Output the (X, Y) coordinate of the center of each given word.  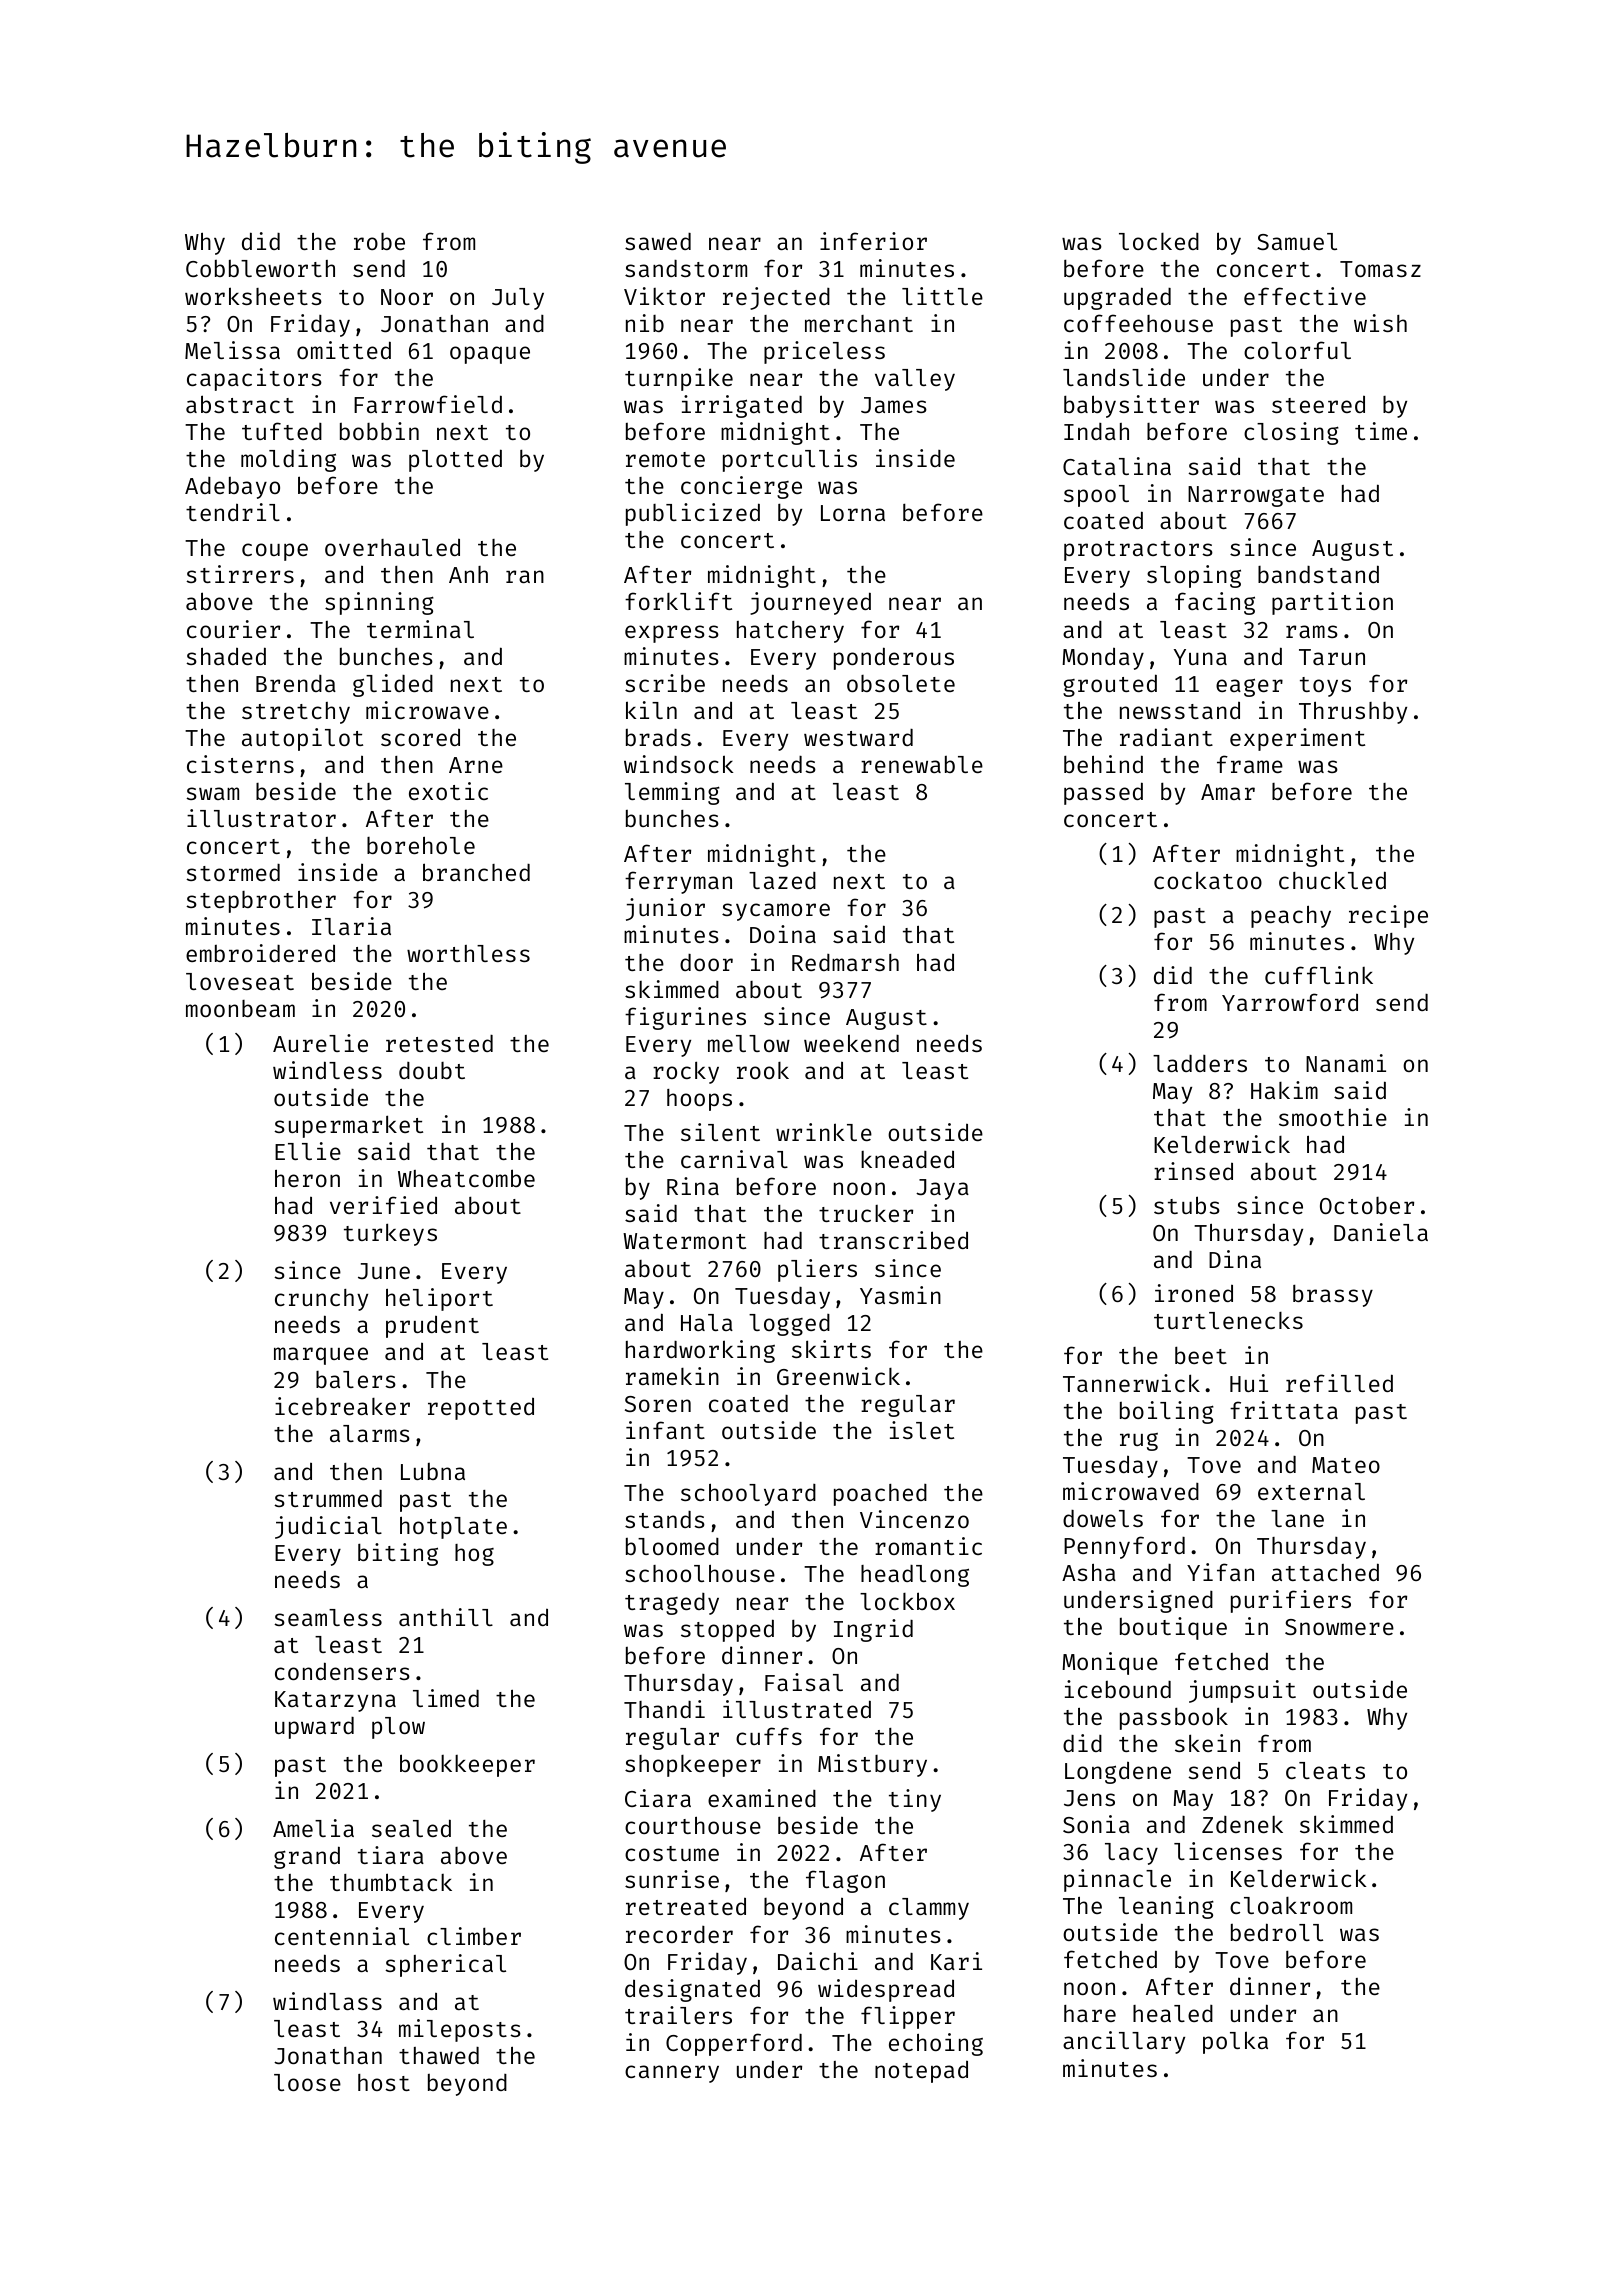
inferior (873, 241)
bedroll (1277, 1932)
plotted (455, 460)
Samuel (1297, 241)
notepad (921, 2071)
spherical (445, 1965)
